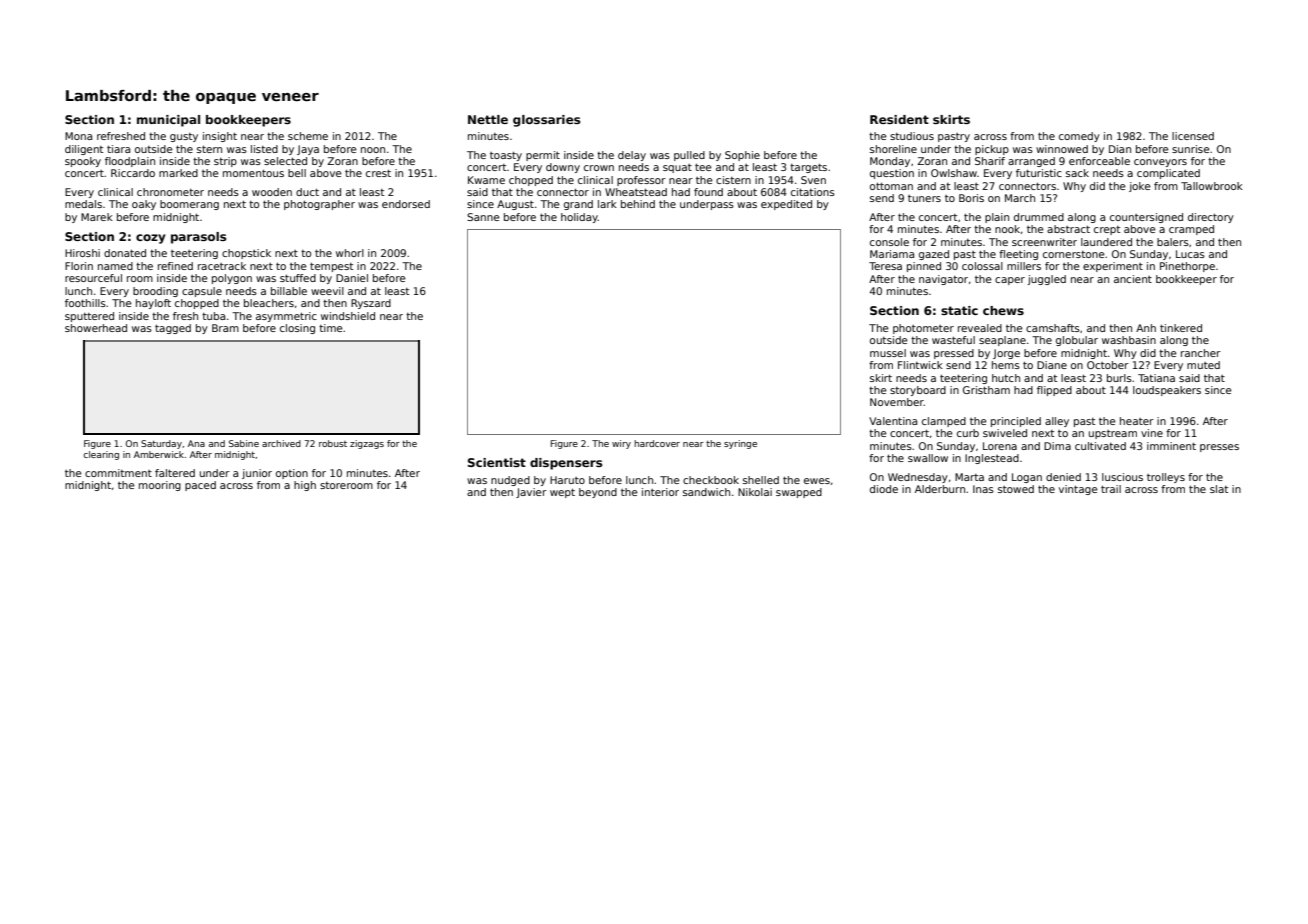 This screenshot has width=1308, height=924. Describe the element at coordinates (1181, 328) in the screenshot. I see `tinkered` at that location.
